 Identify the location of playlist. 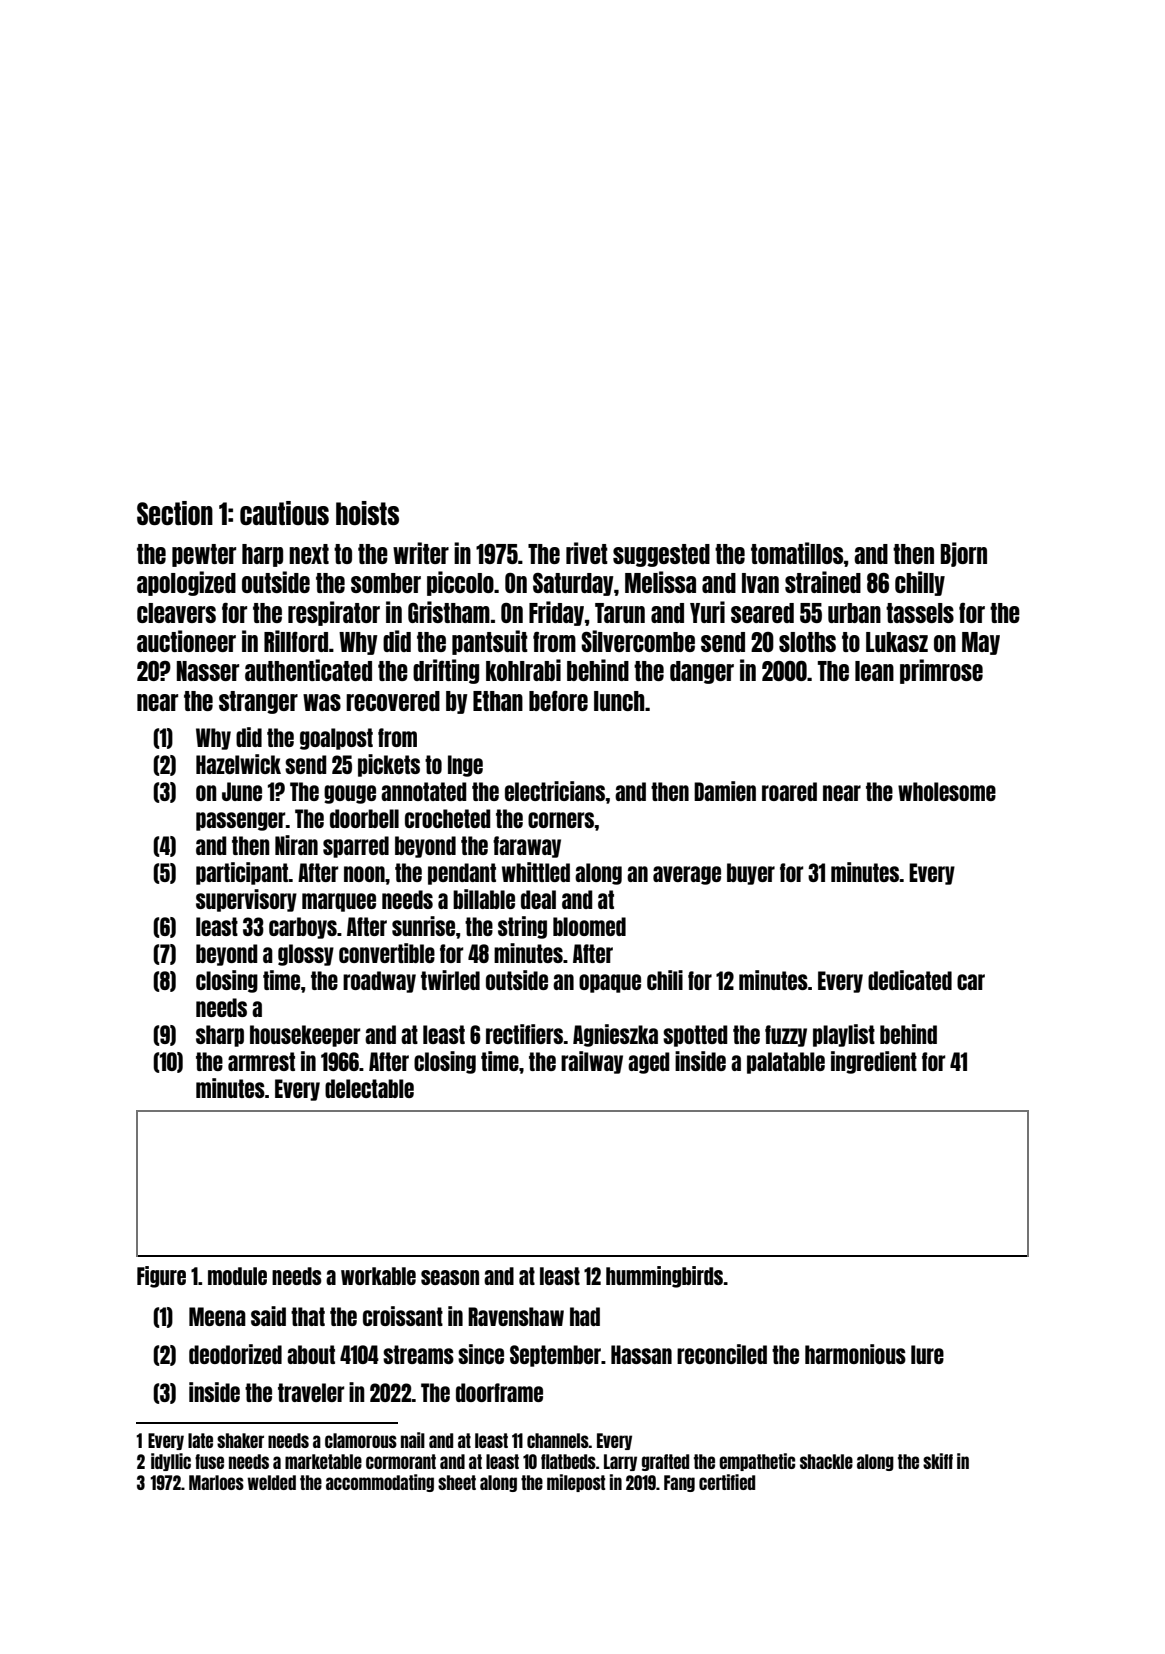
(844, 1035).
